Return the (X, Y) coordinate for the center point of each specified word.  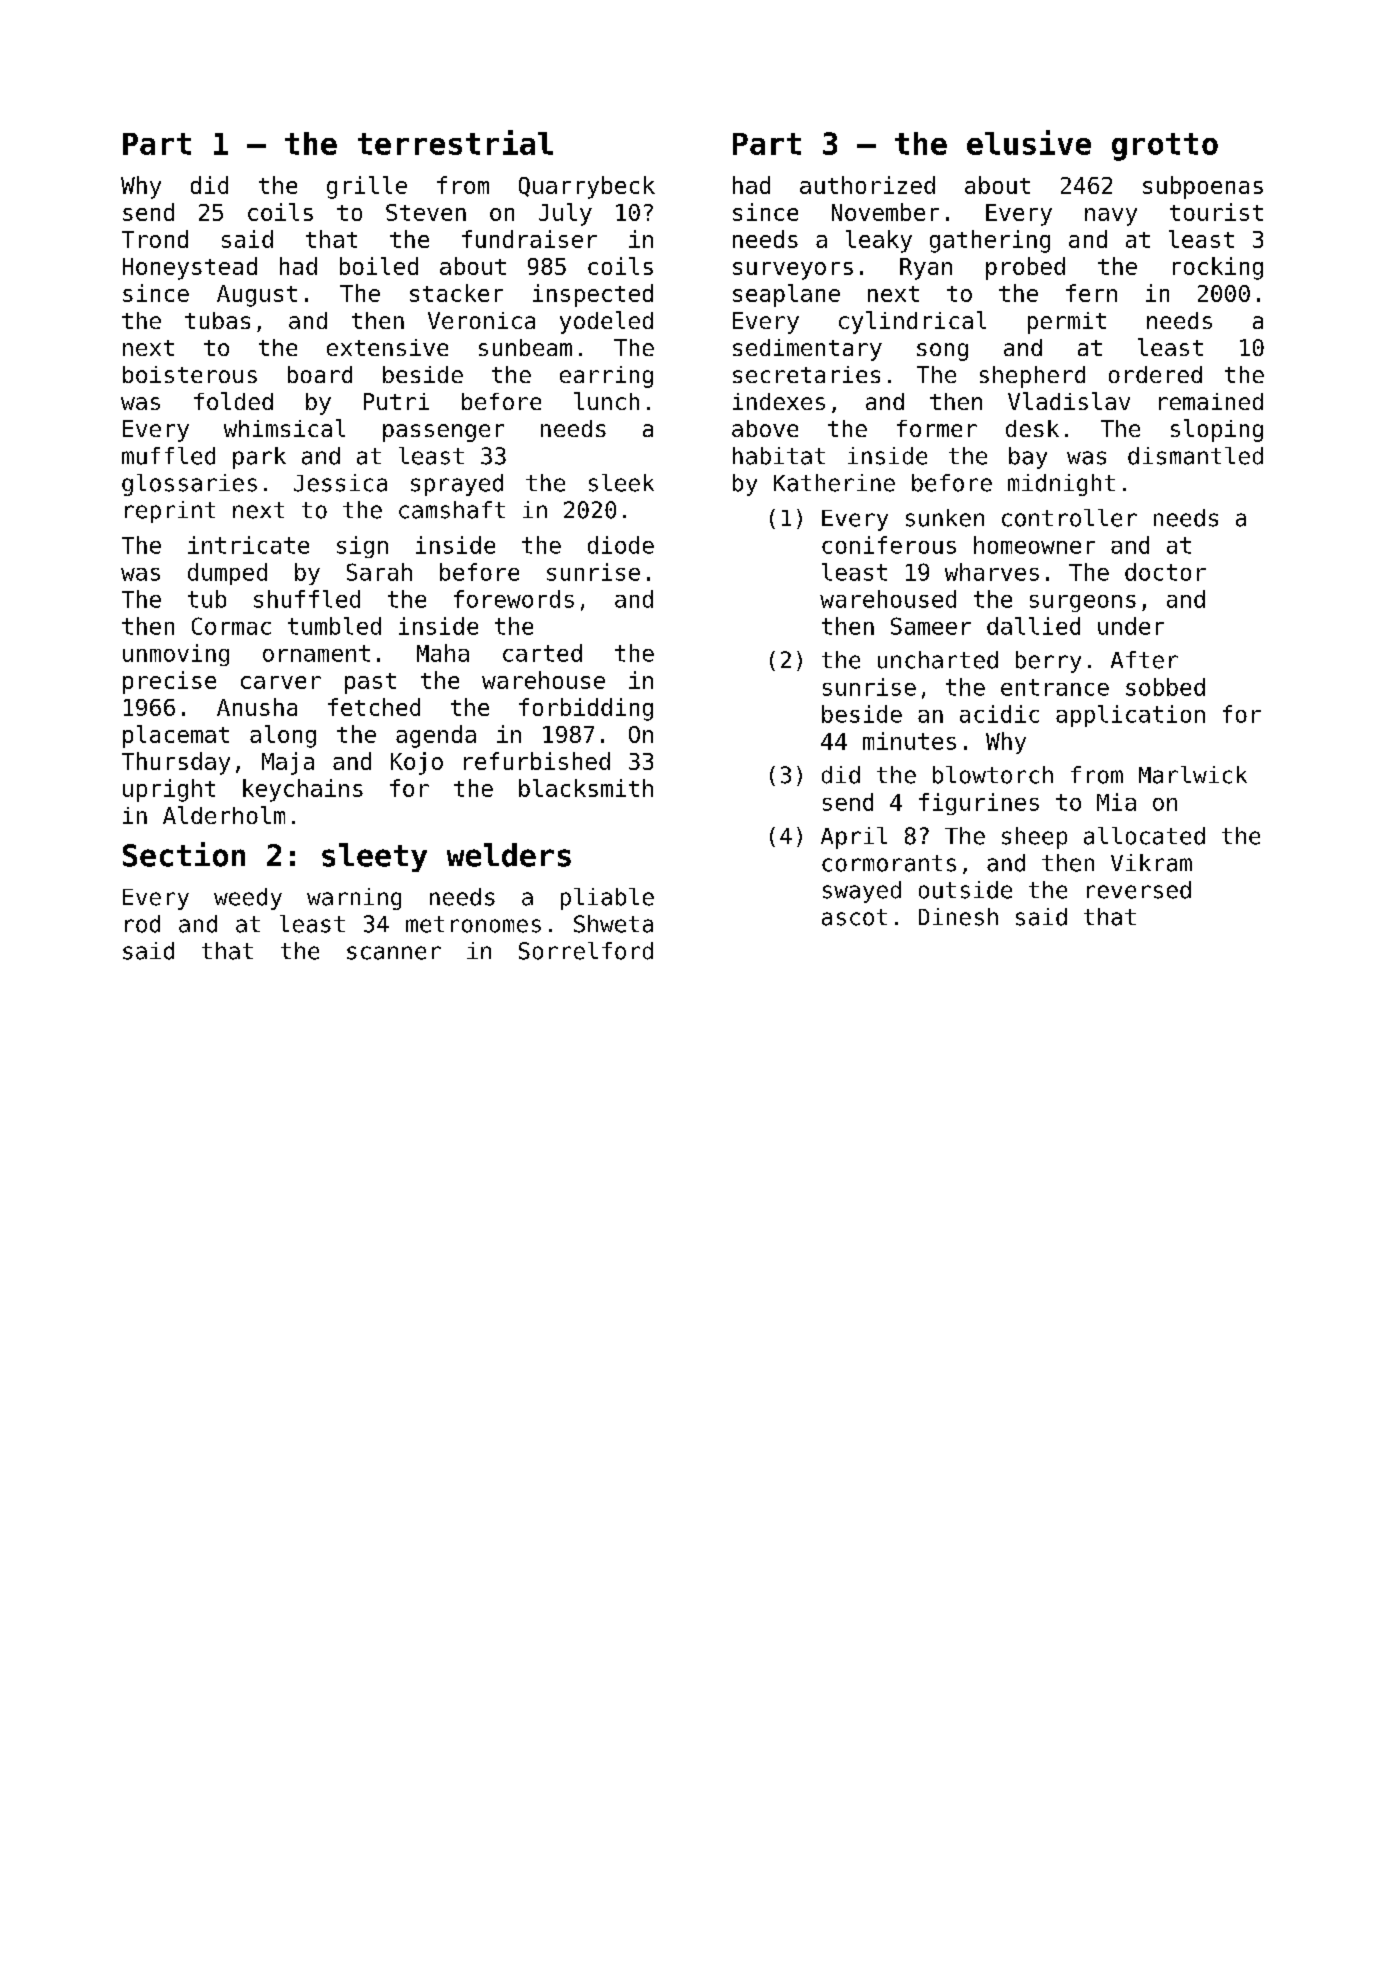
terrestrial (455, 142)
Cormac (231, 626)
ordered (1155, 374)
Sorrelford (586, 951)
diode (621, 545)
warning (354, 899)
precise (169, 682)
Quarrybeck (587, 187)
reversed (1139, 890)
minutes (909, 741)
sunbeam (525, 347)
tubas (217, 320)
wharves (992, 572)
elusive (1029, 142)
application (1130, 716)
